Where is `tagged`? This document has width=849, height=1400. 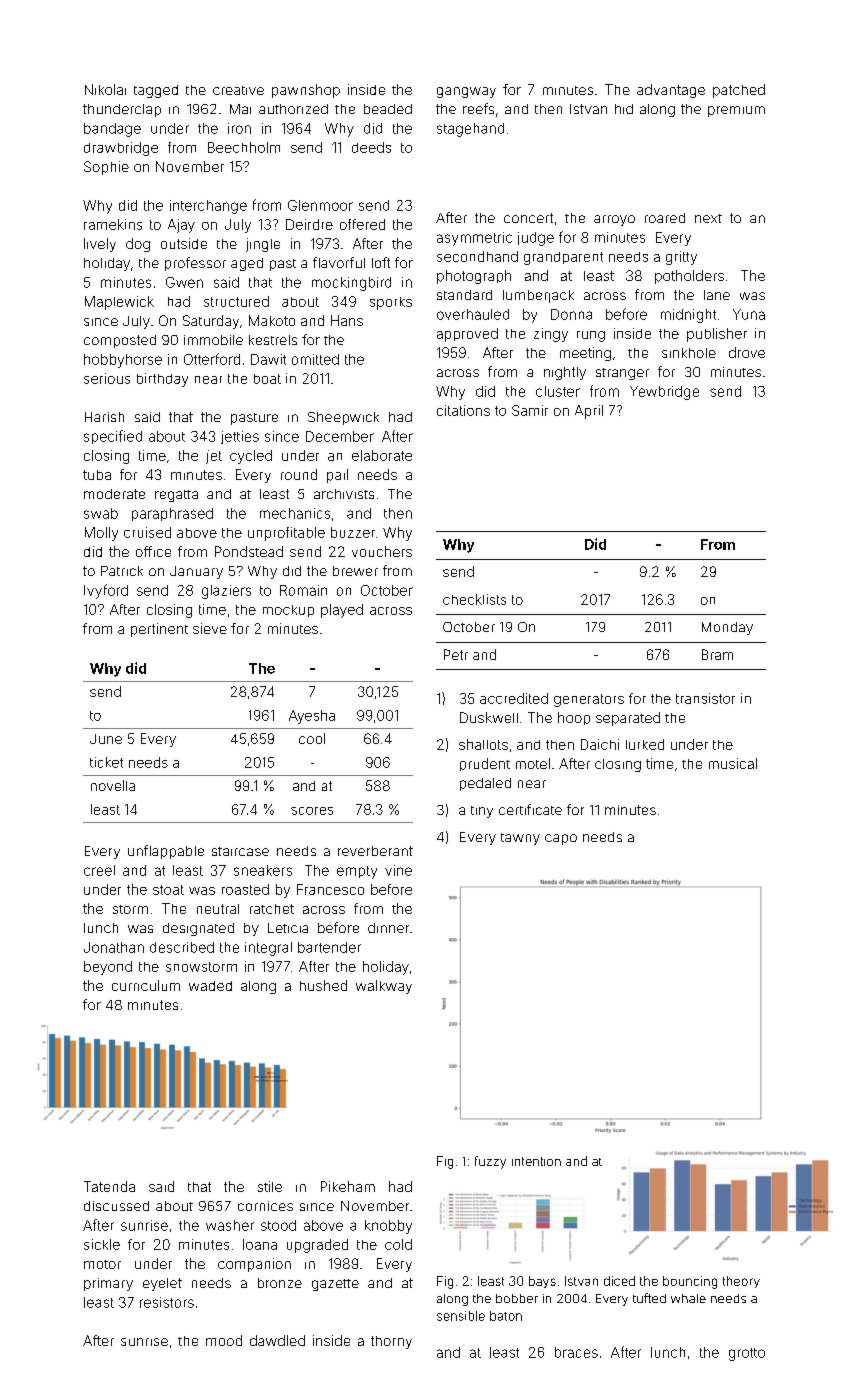
tagged is located at coordinates (156, 91).
